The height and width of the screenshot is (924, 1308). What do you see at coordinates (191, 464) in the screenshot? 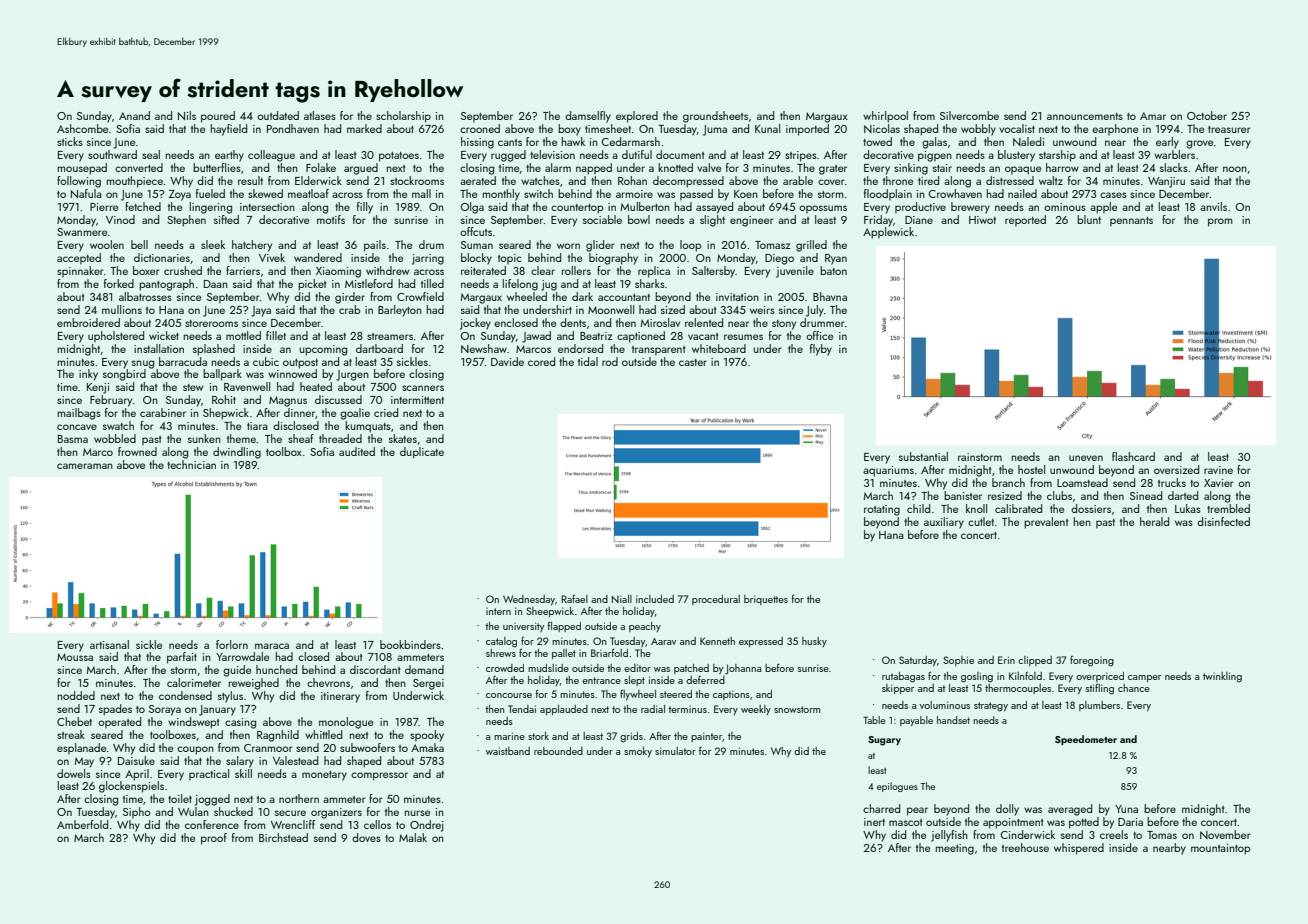
I see `technician` at bounding box center [191, 464].
